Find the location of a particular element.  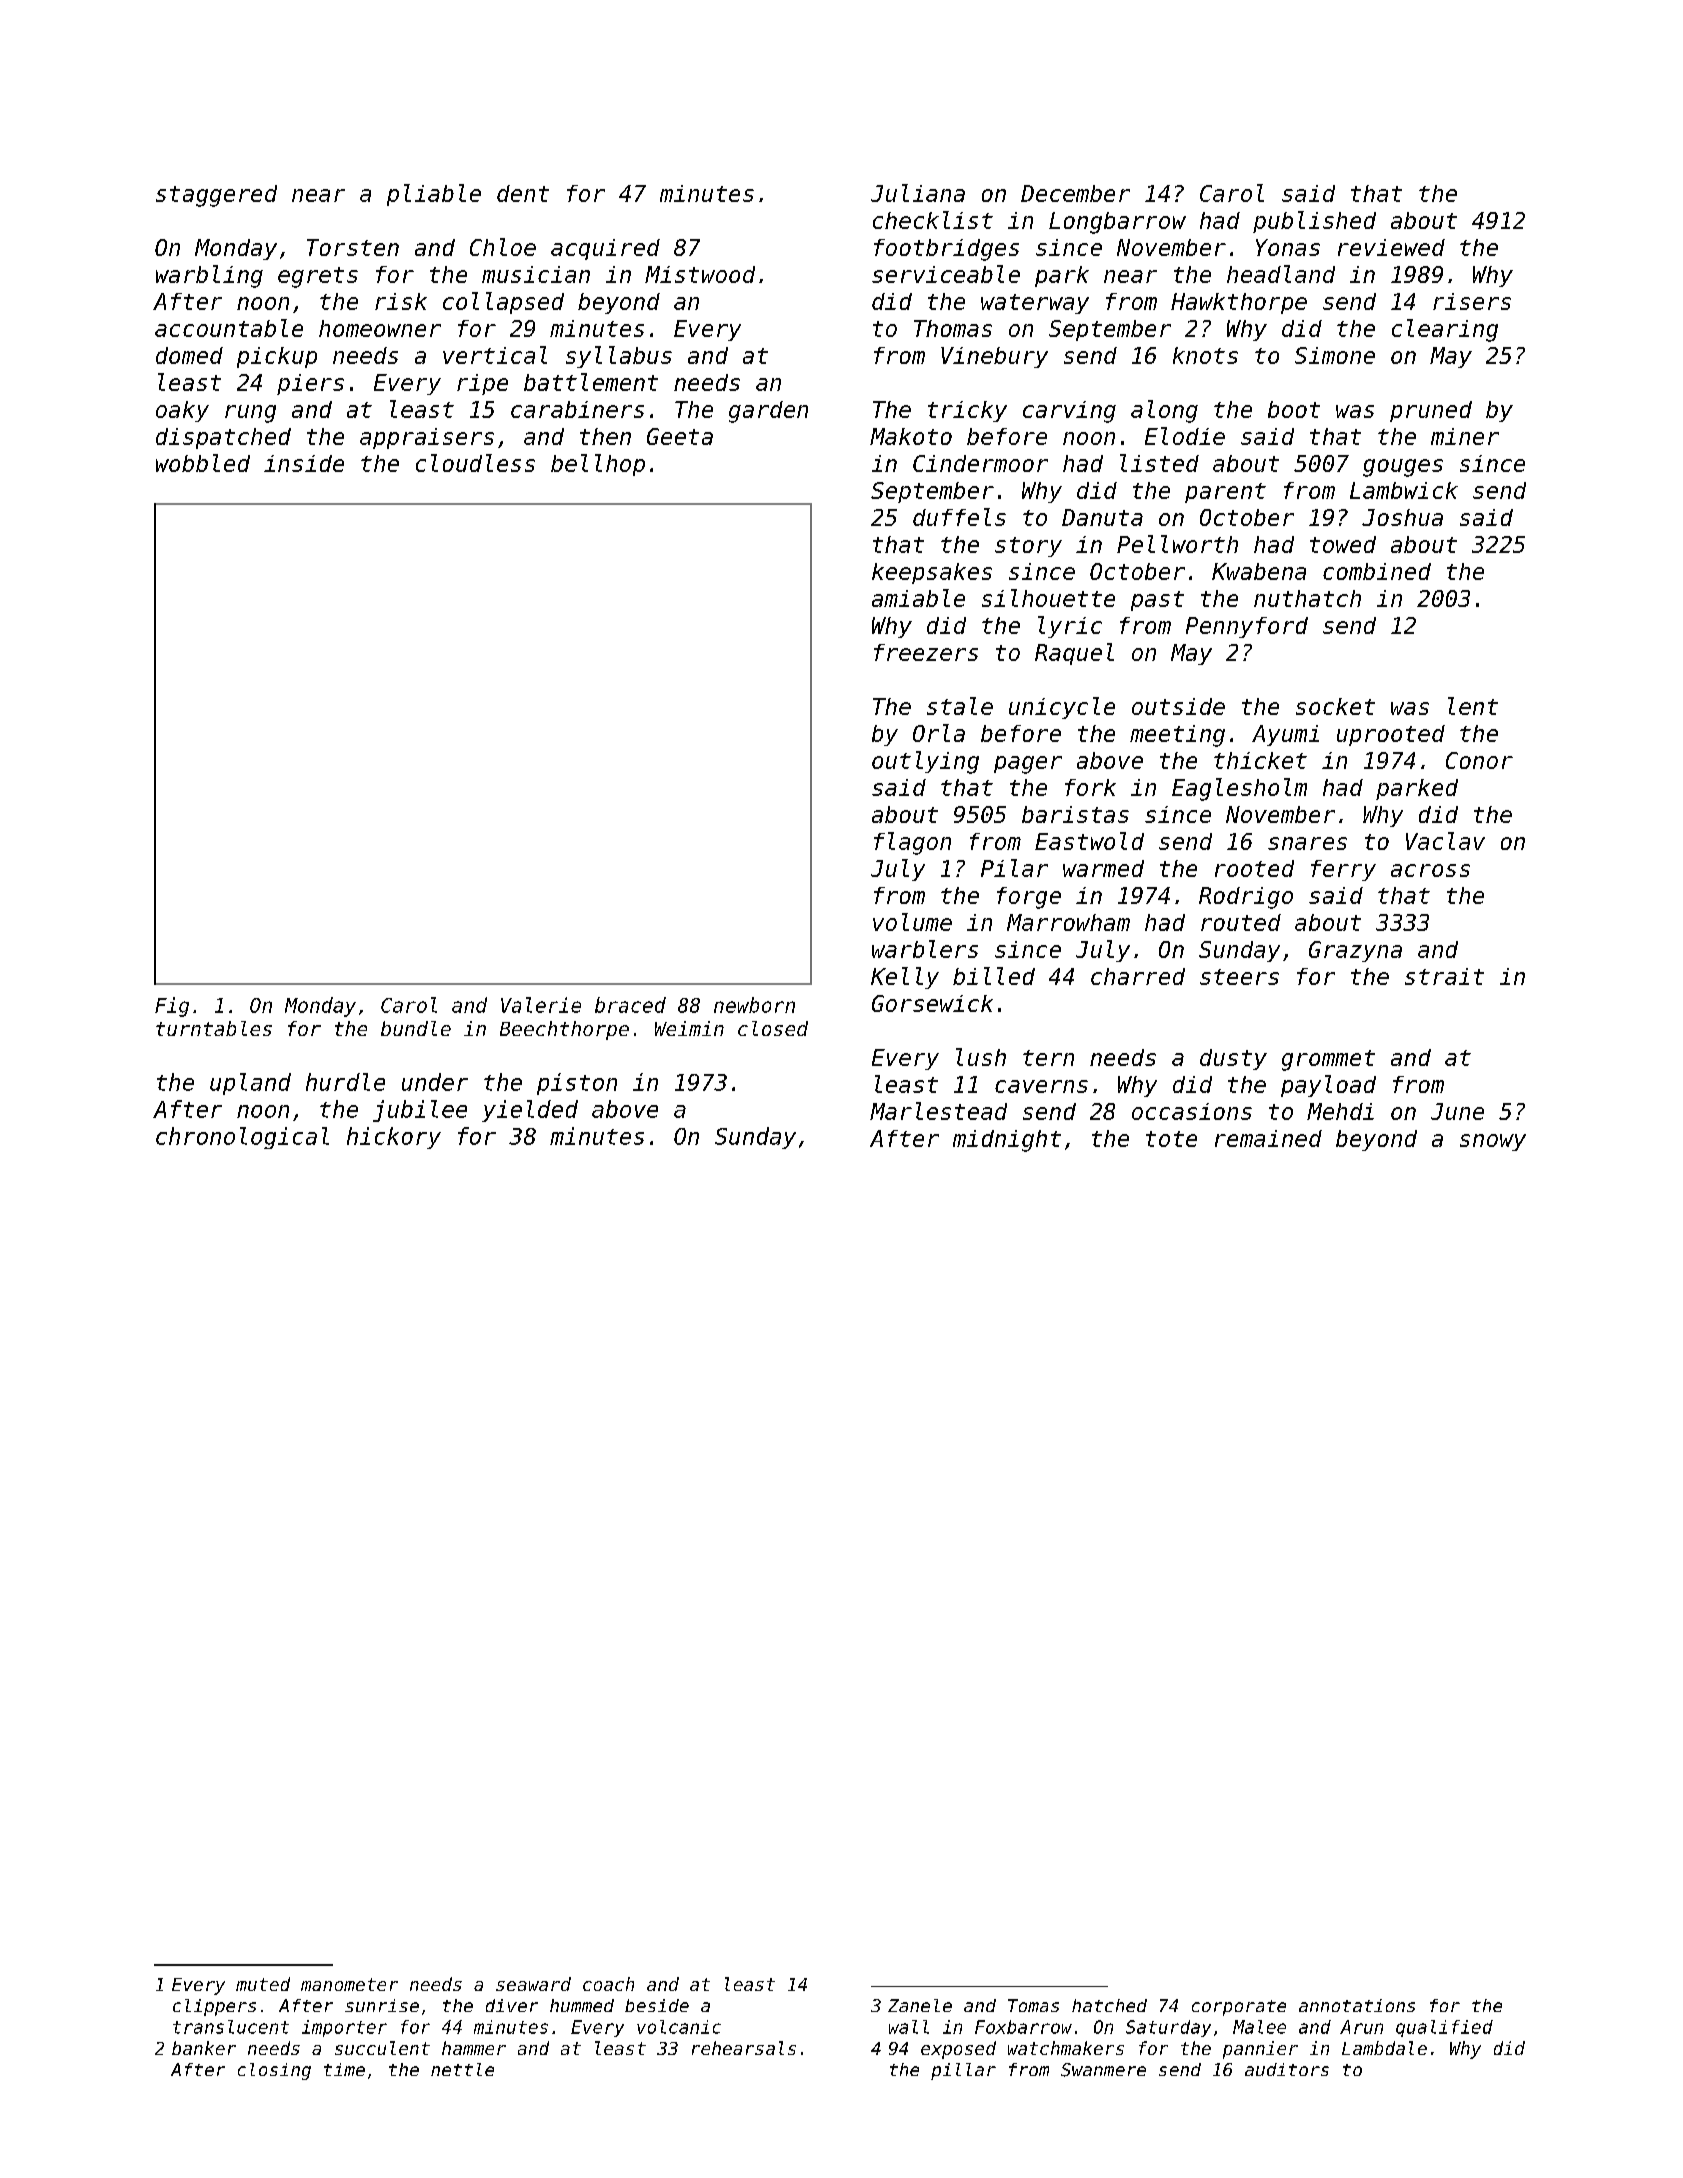

waterway is located at coordinates (1035, 304).
